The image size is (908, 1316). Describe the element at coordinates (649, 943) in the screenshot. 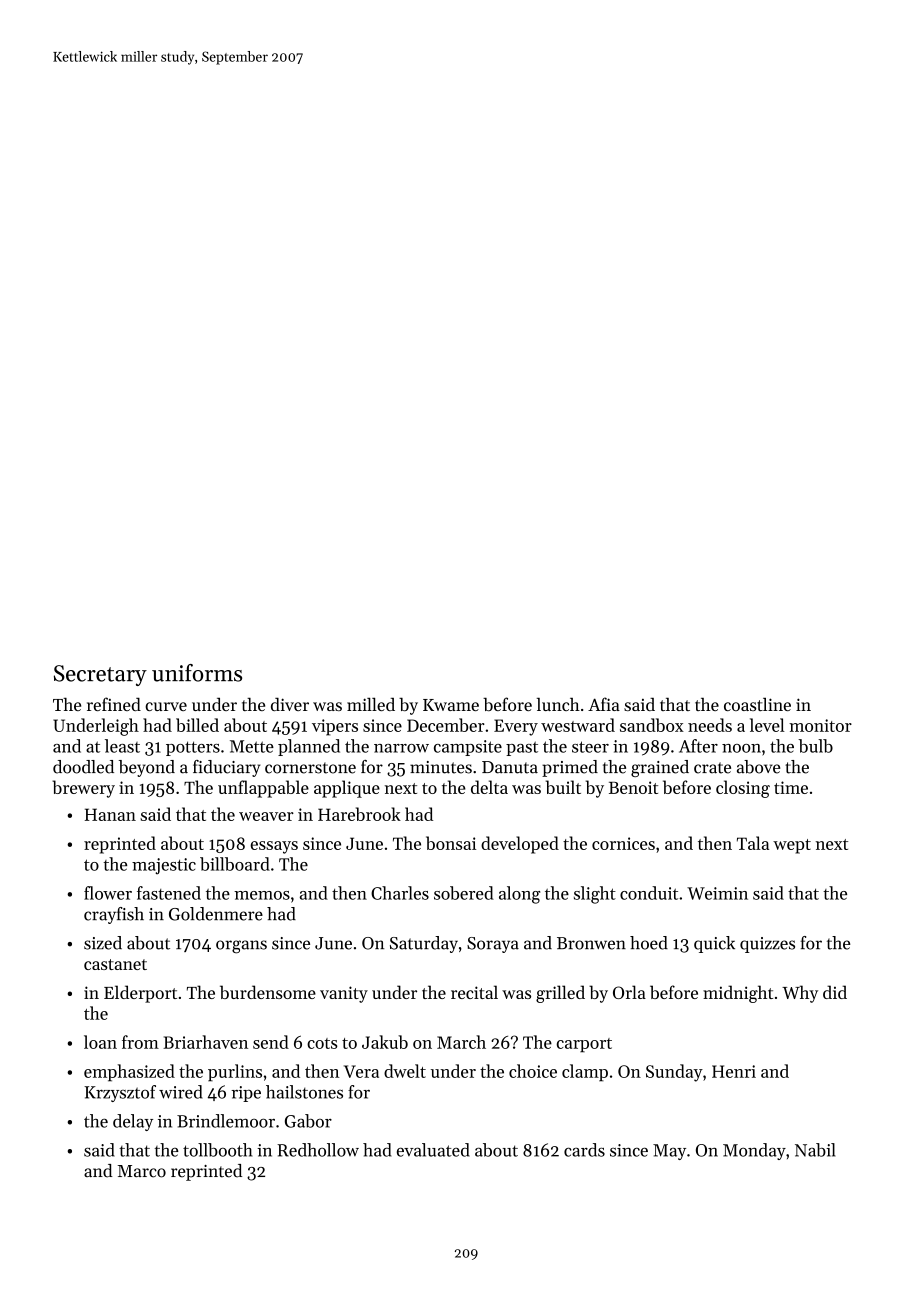

I see `hoed` at that location.
